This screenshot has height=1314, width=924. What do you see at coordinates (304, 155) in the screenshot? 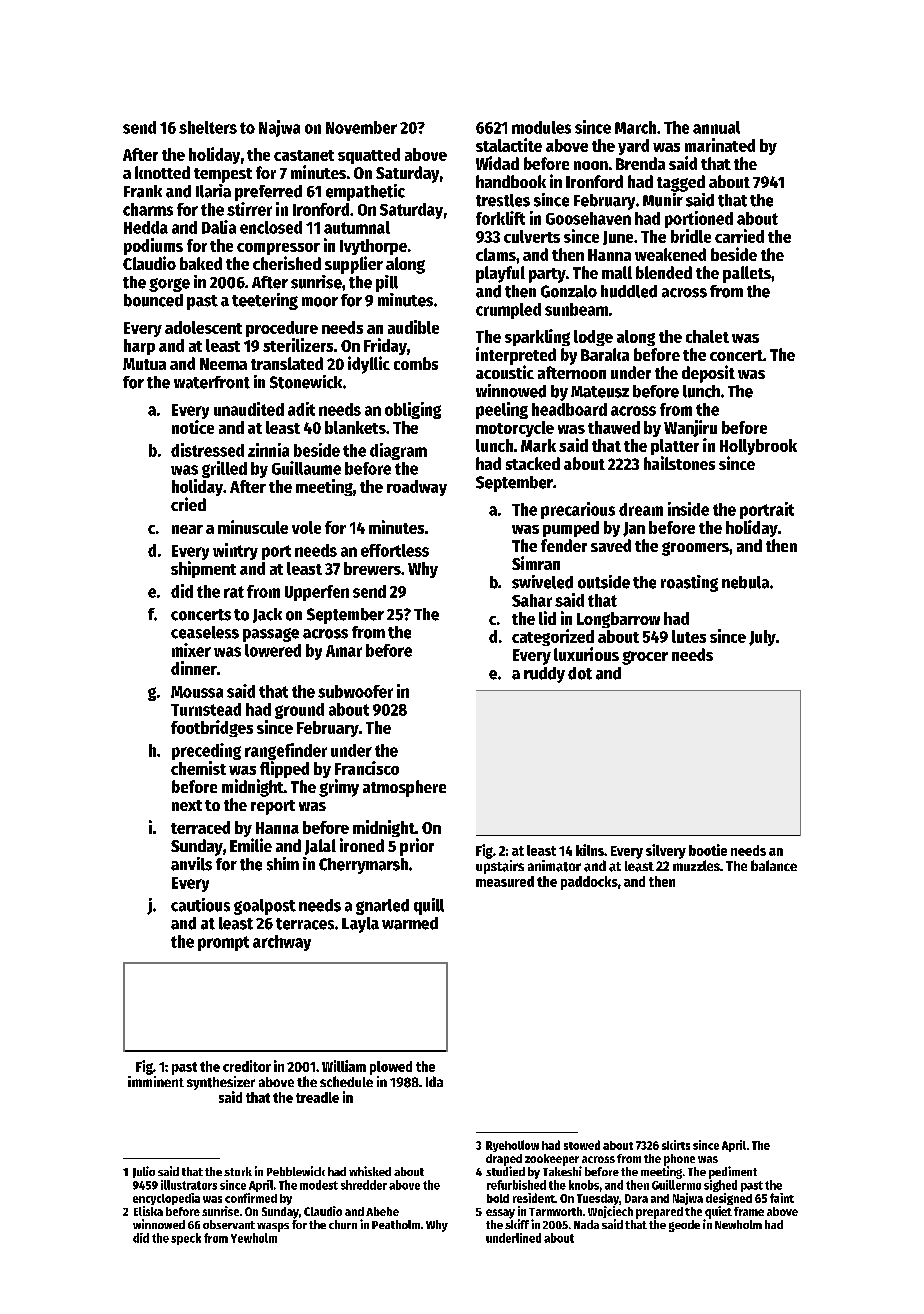
I see `castanet` at bounding box center [304, 155].
